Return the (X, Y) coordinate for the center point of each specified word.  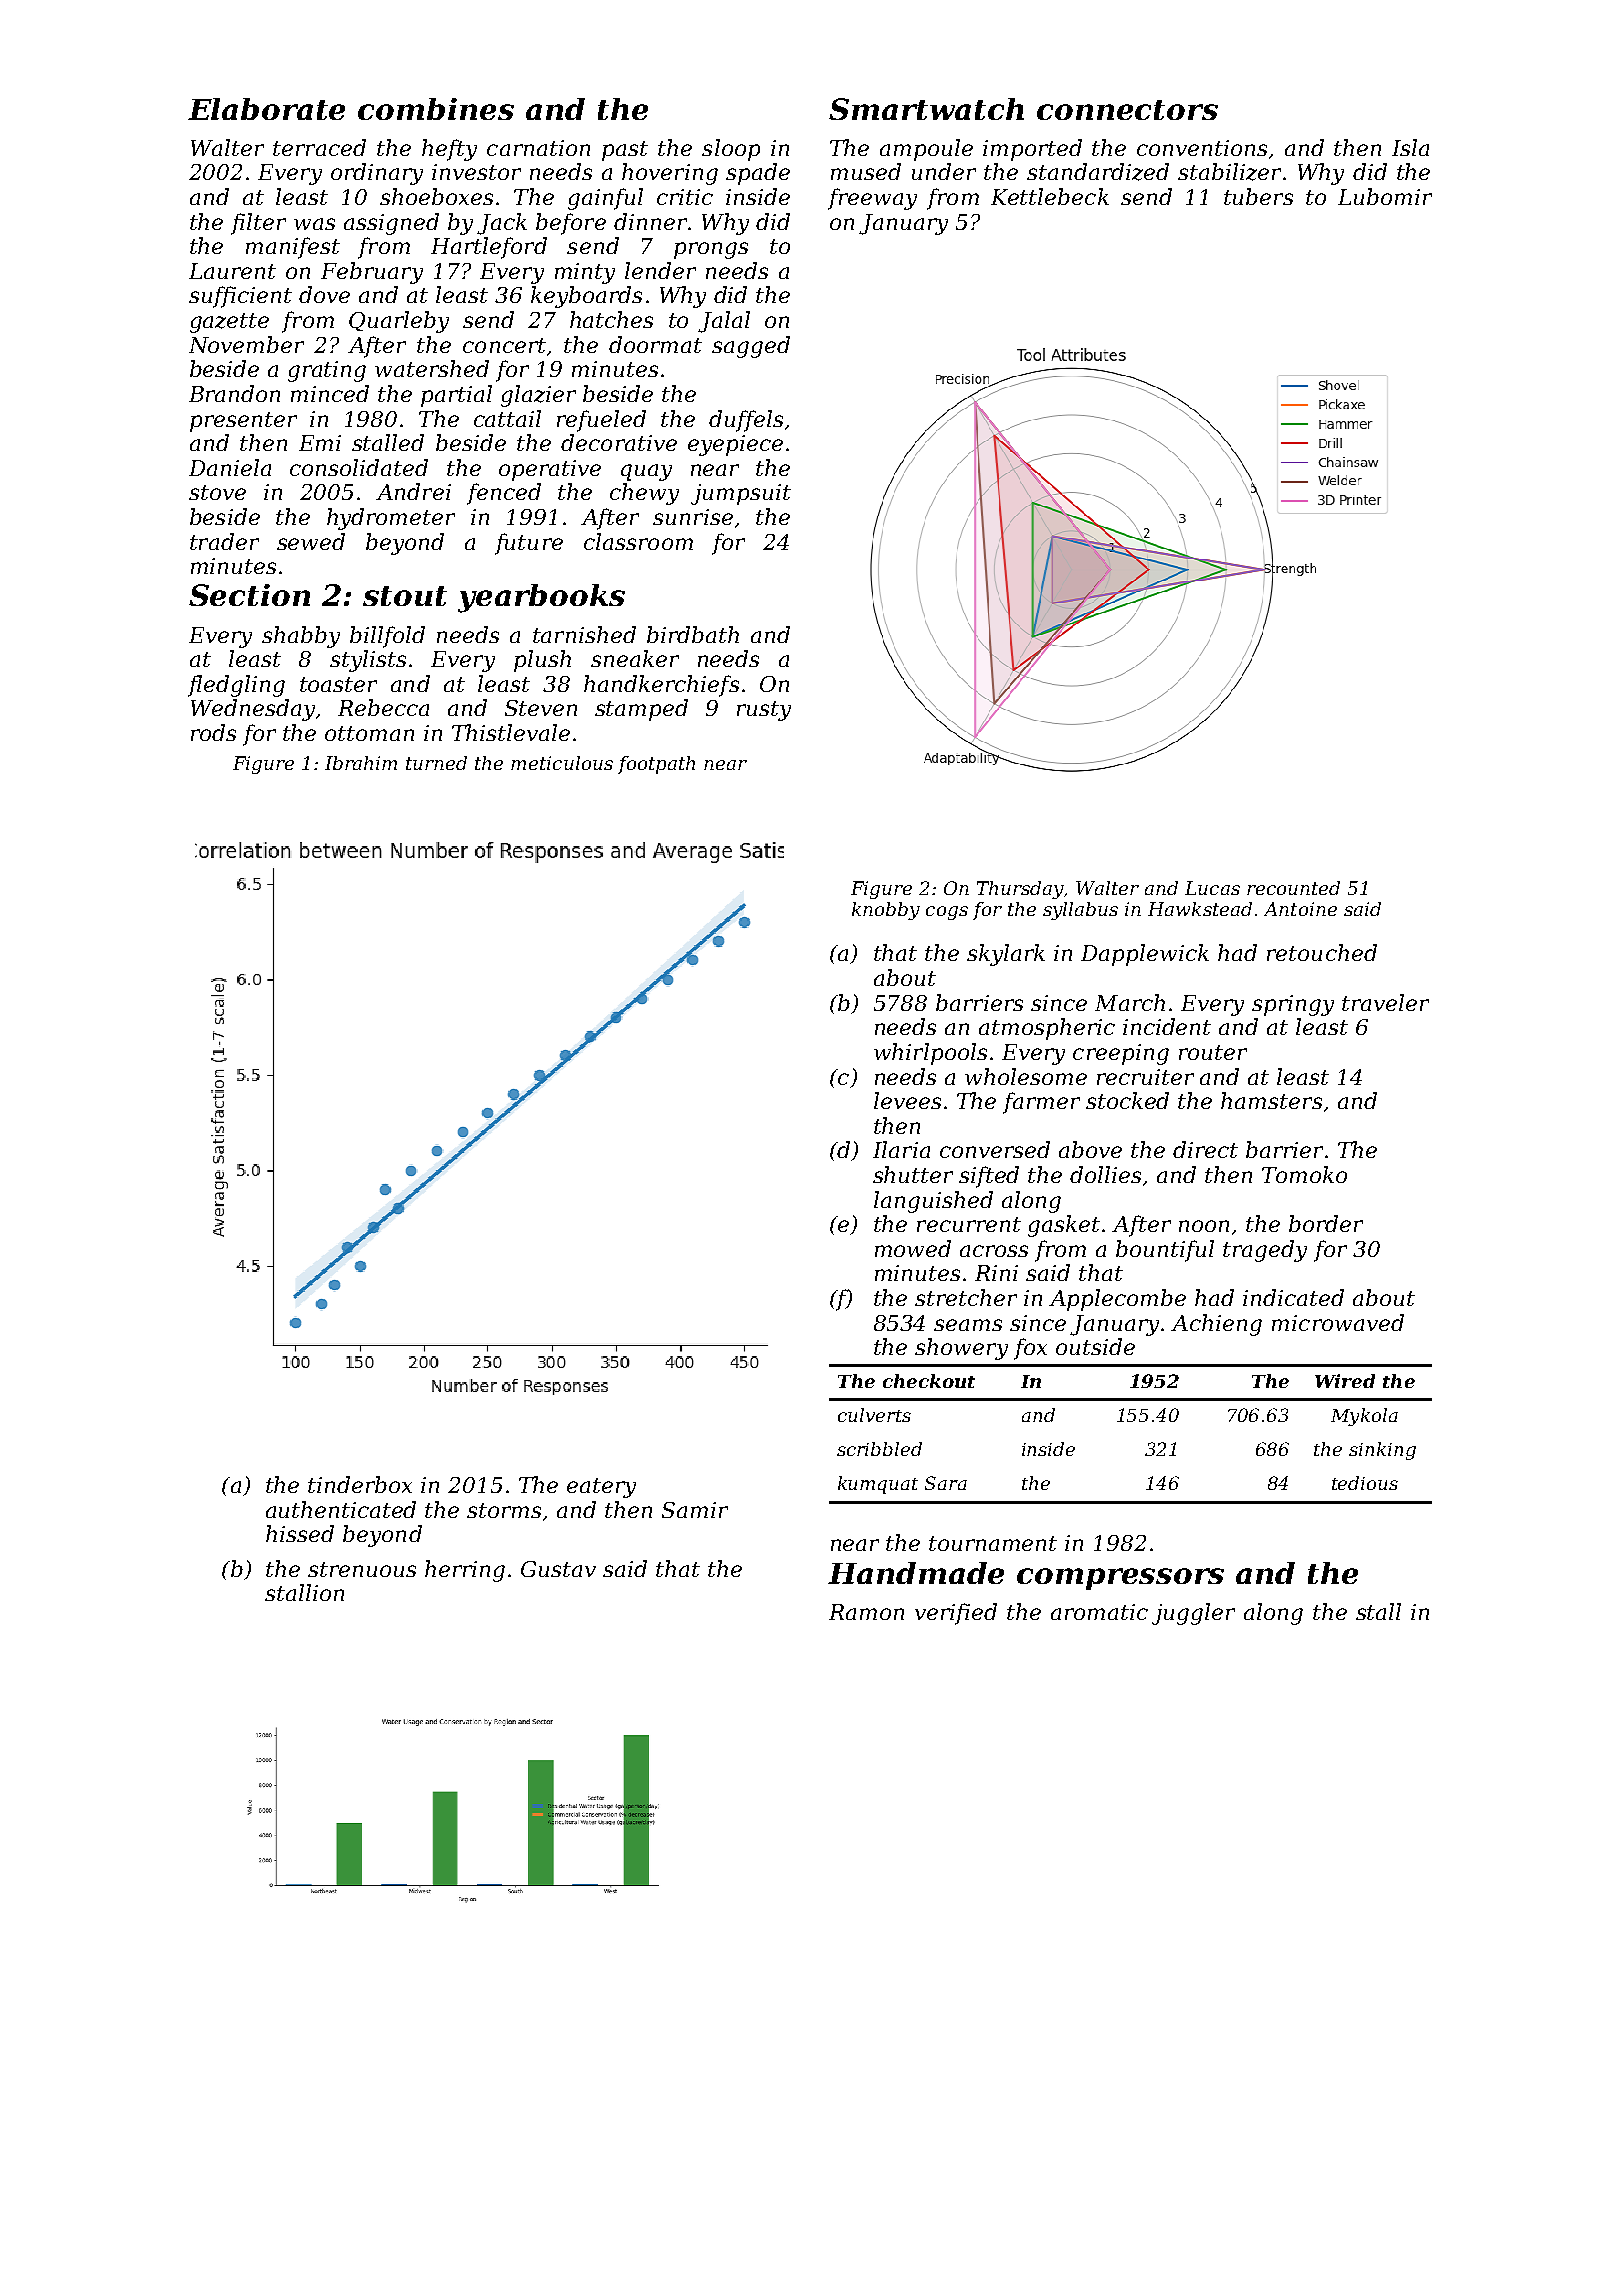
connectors (1127, 110)
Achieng (1216, 1325)
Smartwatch (926, 109)
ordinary (377, 174)
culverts (874, 1415)
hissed (300, 1533)
